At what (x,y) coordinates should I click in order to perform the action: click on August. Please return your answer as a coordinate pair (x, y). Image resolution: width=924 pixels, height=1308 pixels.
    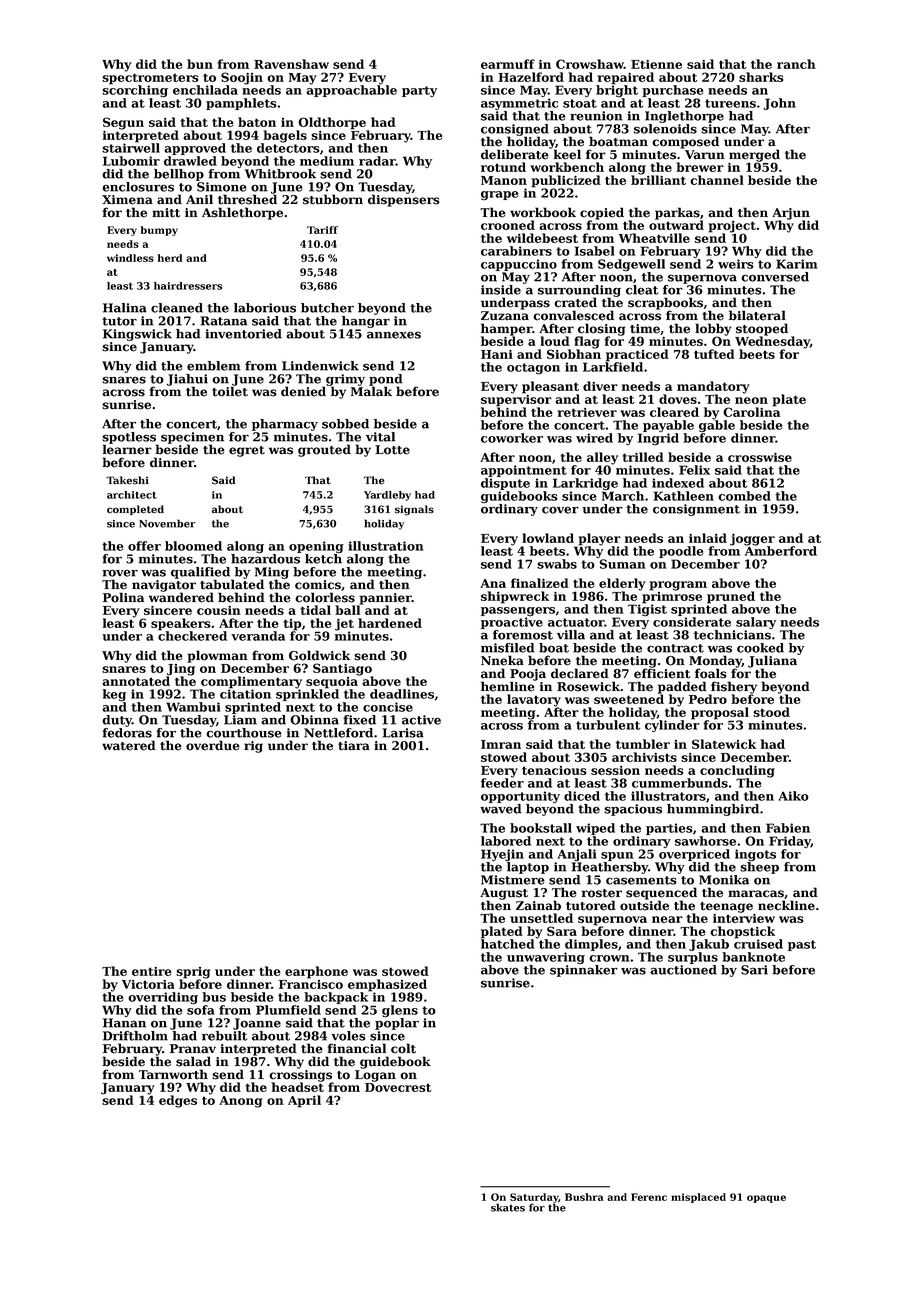
    Looking at the image, I should click on (504, 894).
